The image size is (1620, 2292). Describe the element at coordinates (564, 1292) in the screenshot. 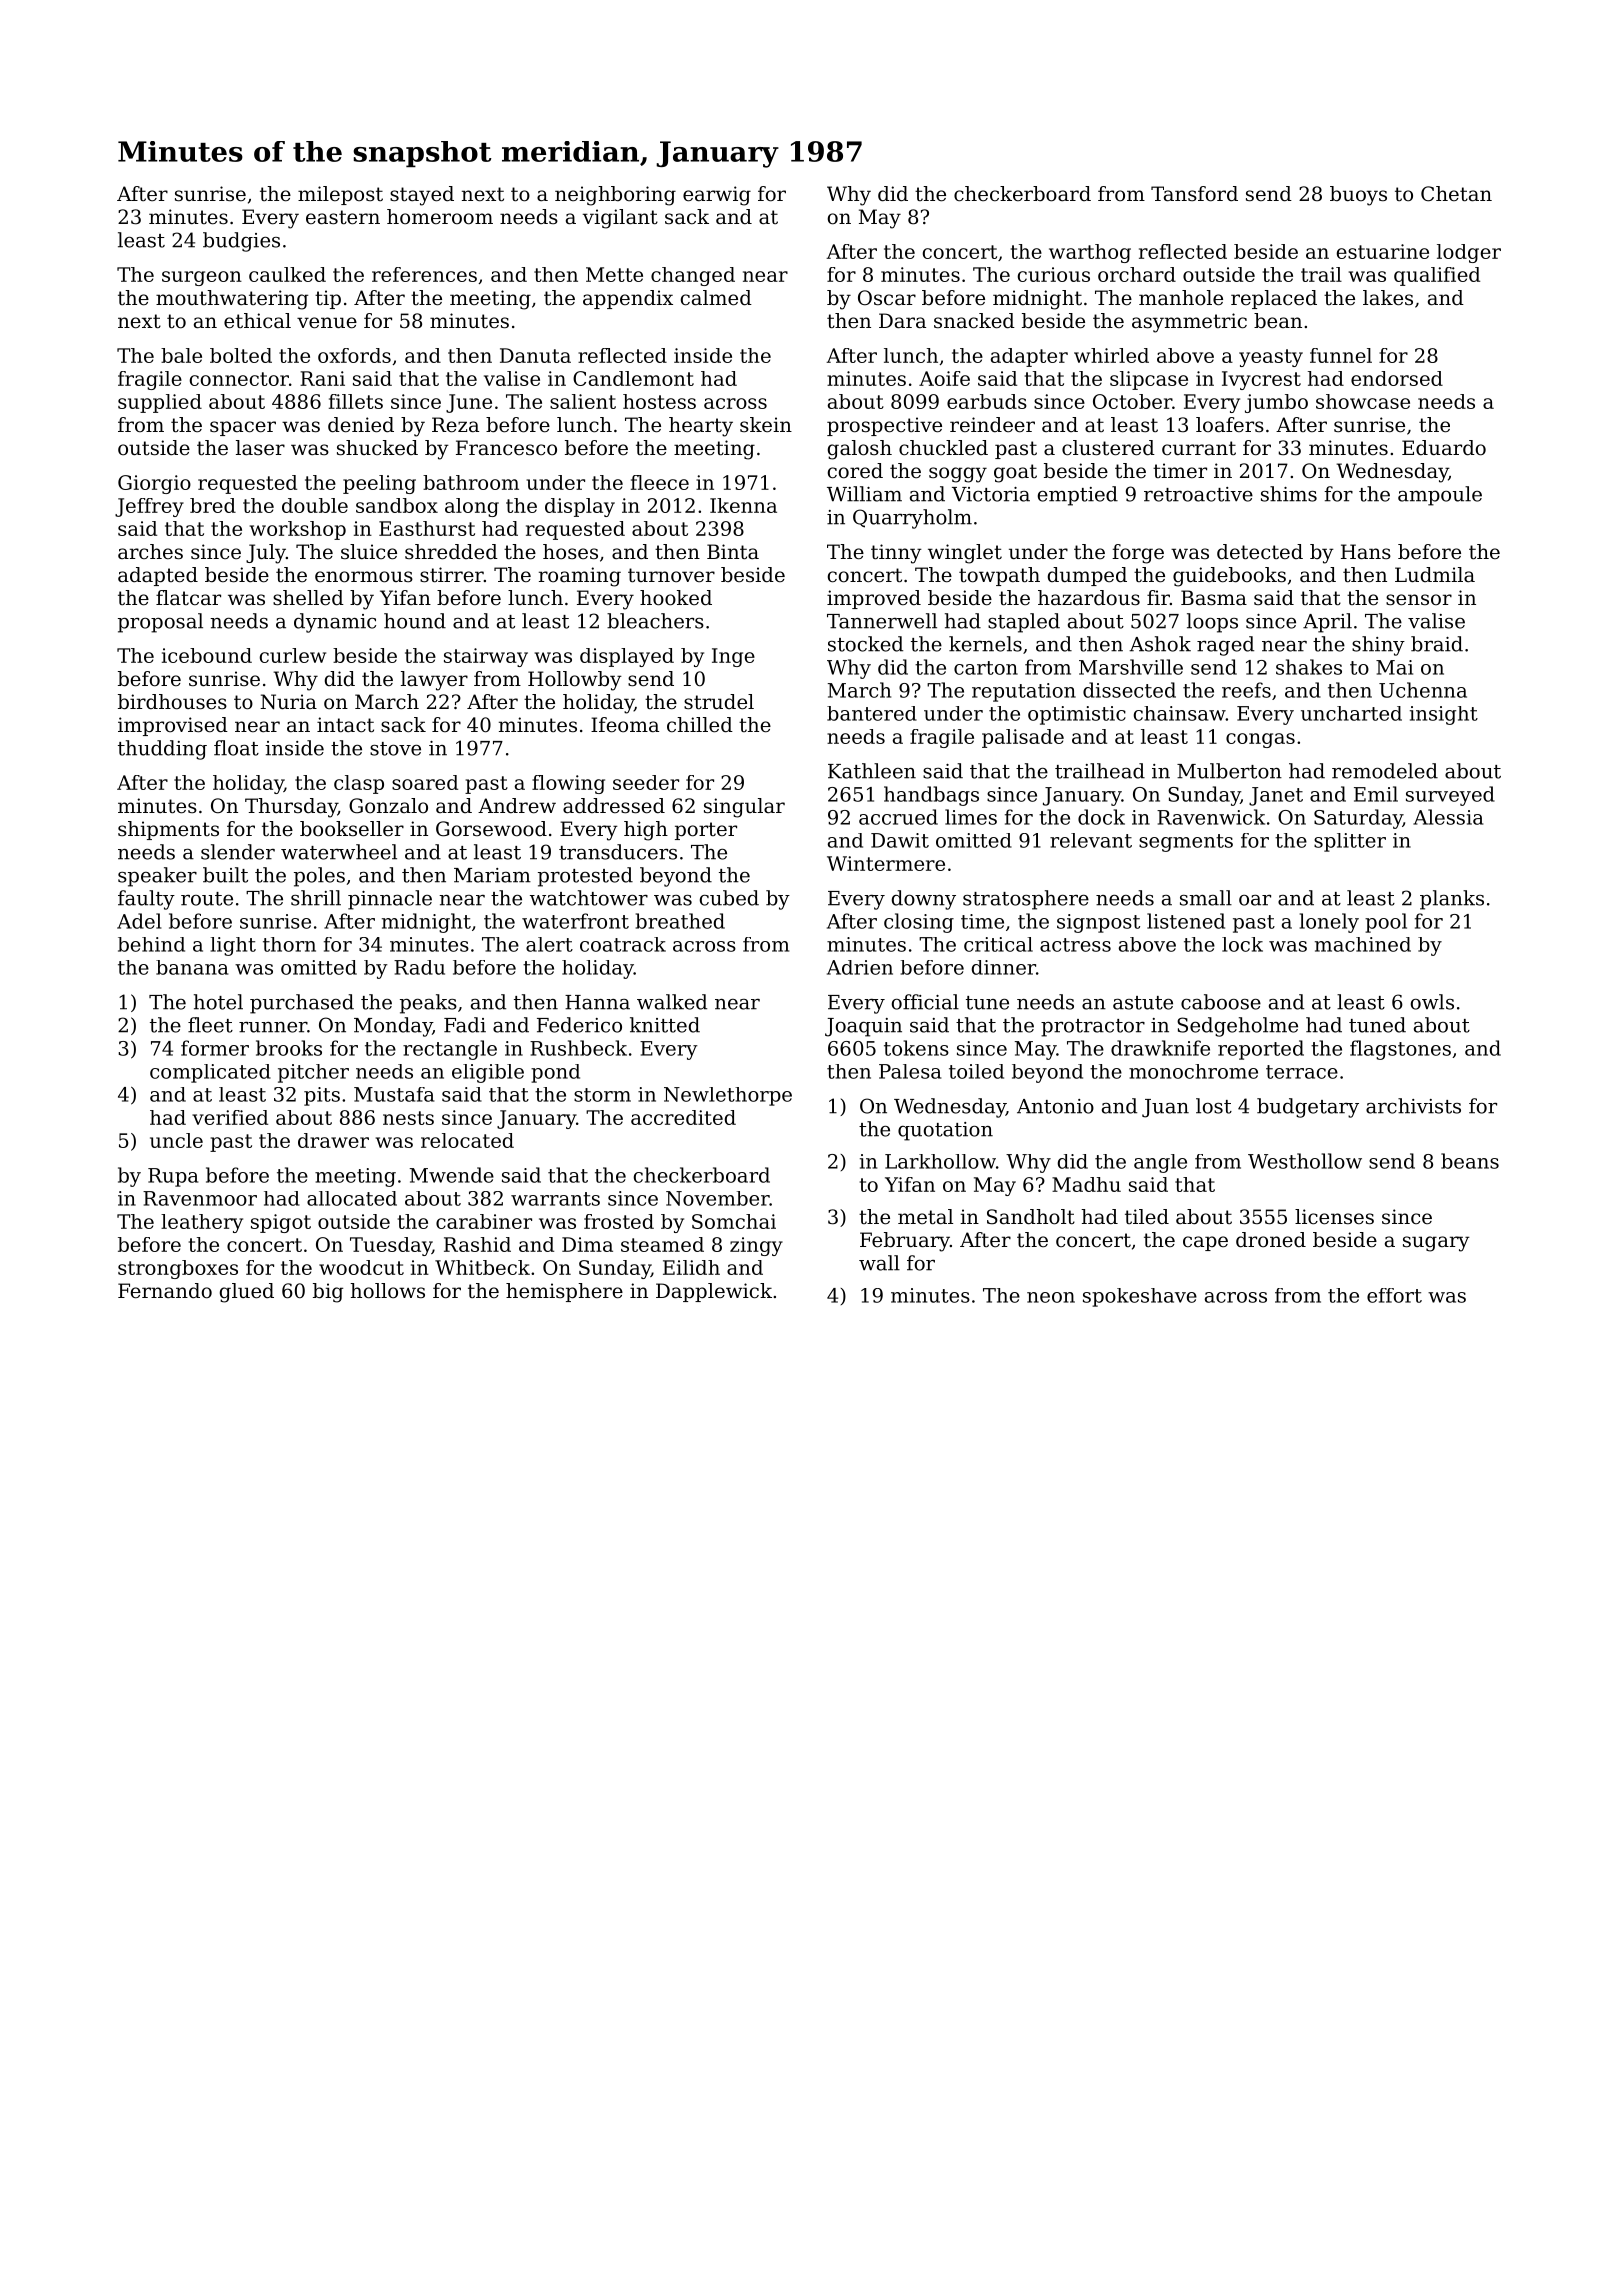

I see `hemisphere` at that location.
